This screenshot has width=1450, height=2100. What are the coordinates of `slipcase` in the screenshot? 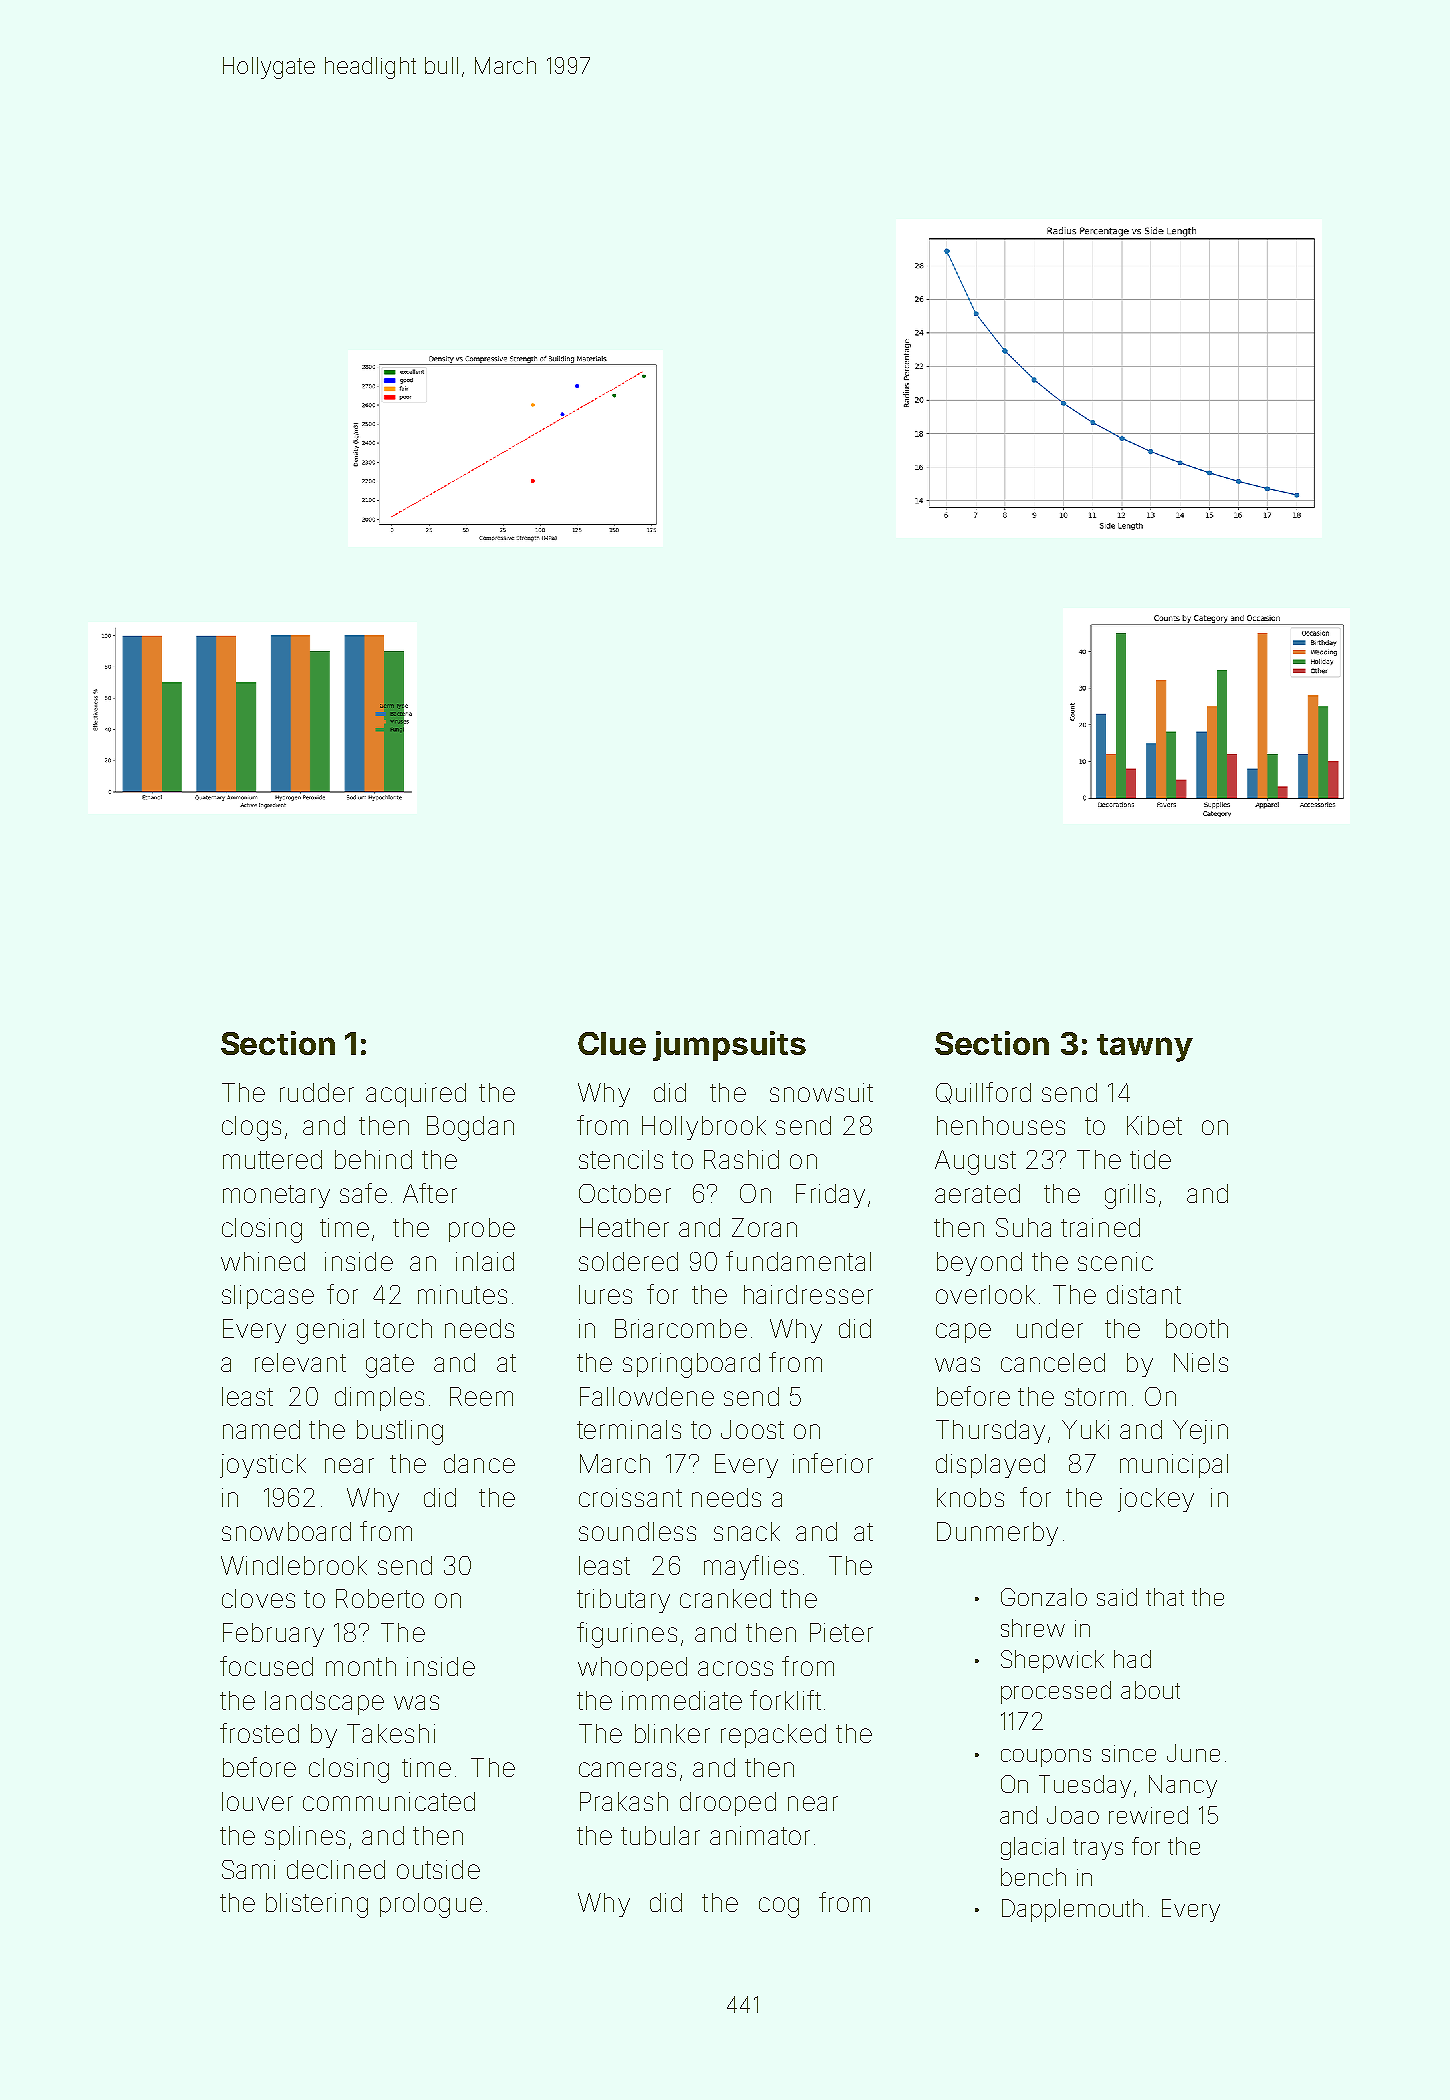 It's located at (268, 1297).
